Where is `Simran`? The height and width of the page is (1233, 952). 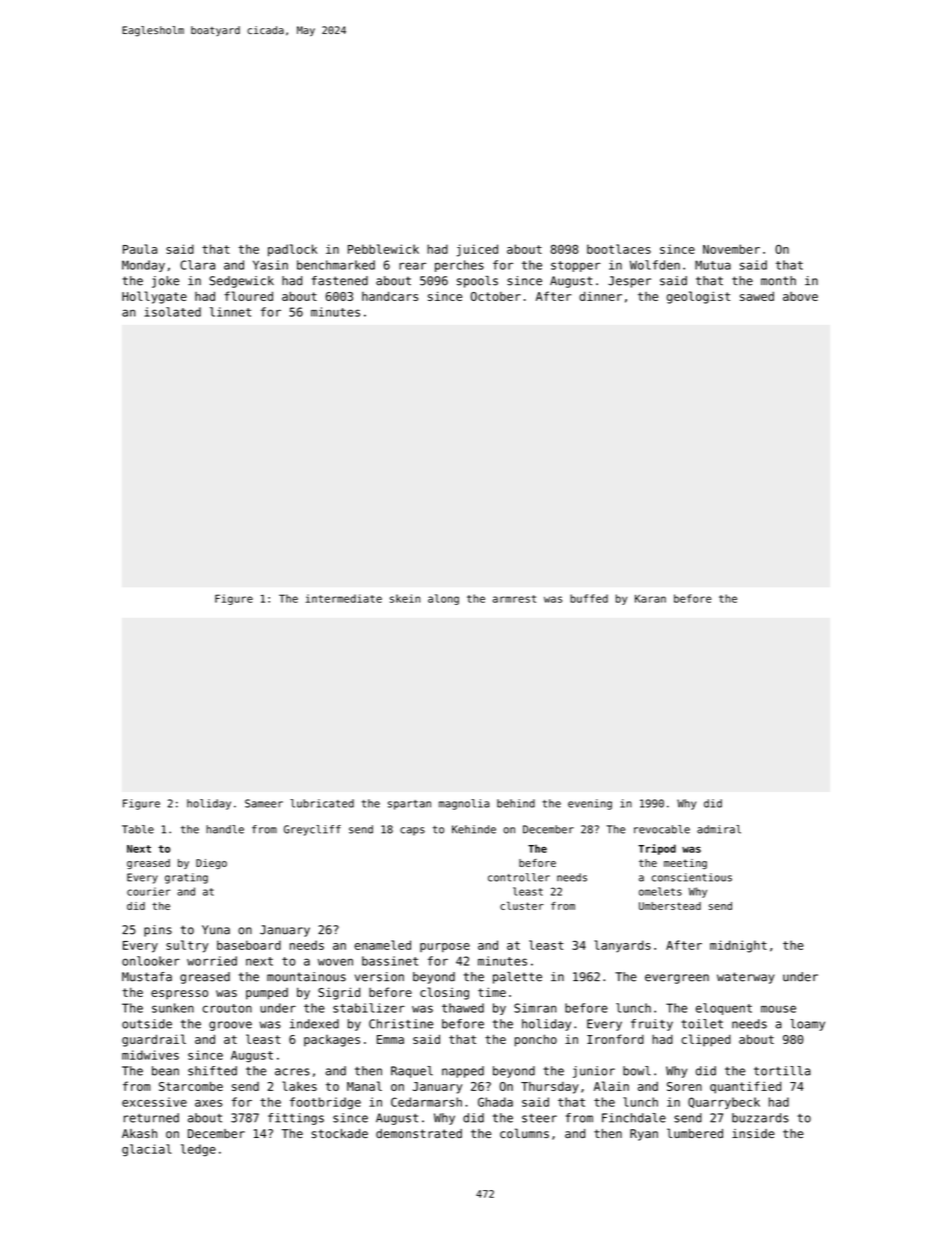 Simran is located at coordinates (535, 1008).
